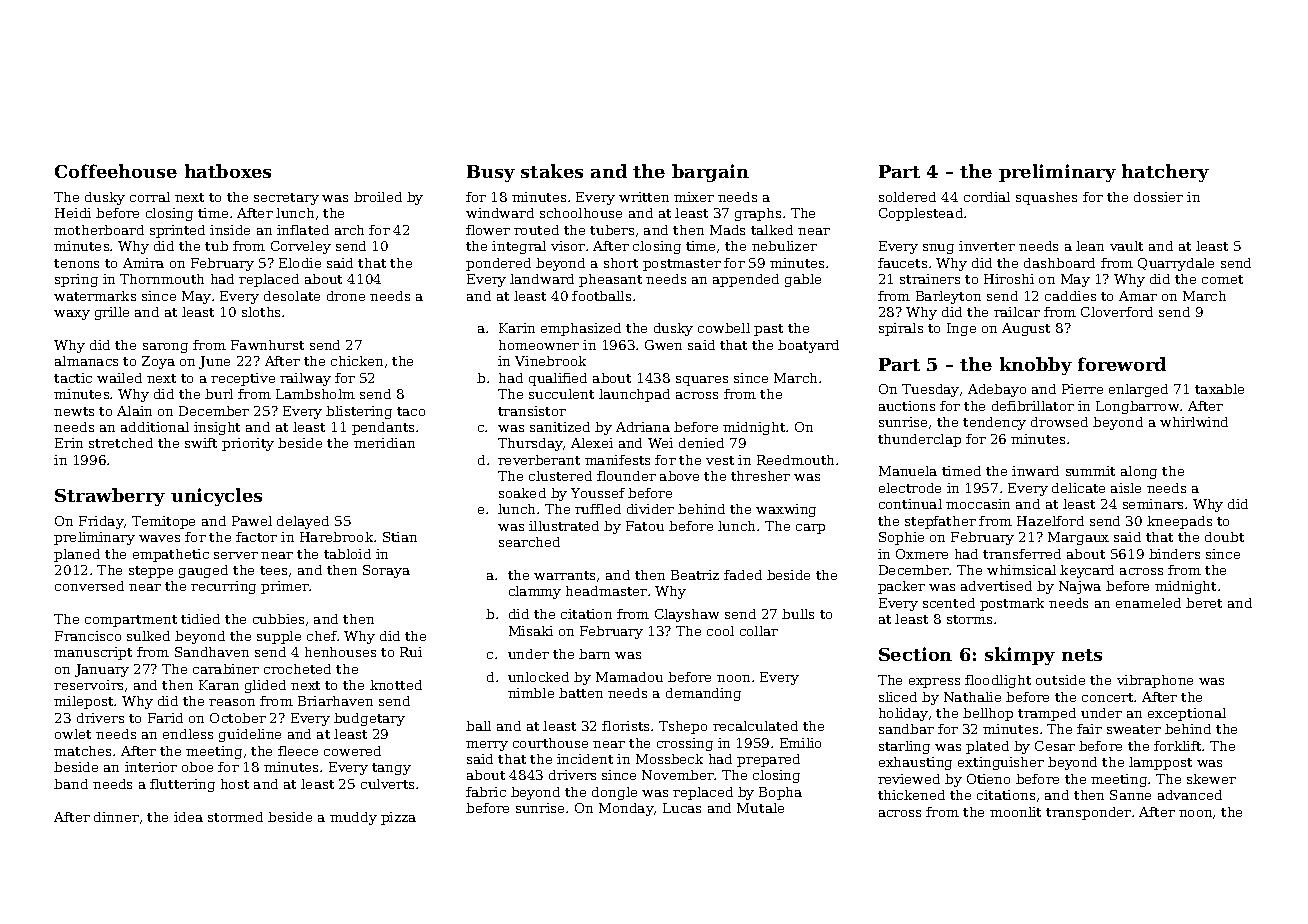  Describe the element at coordinates (228, 171) in the screenshot. I see `hatboxes` at that location.
